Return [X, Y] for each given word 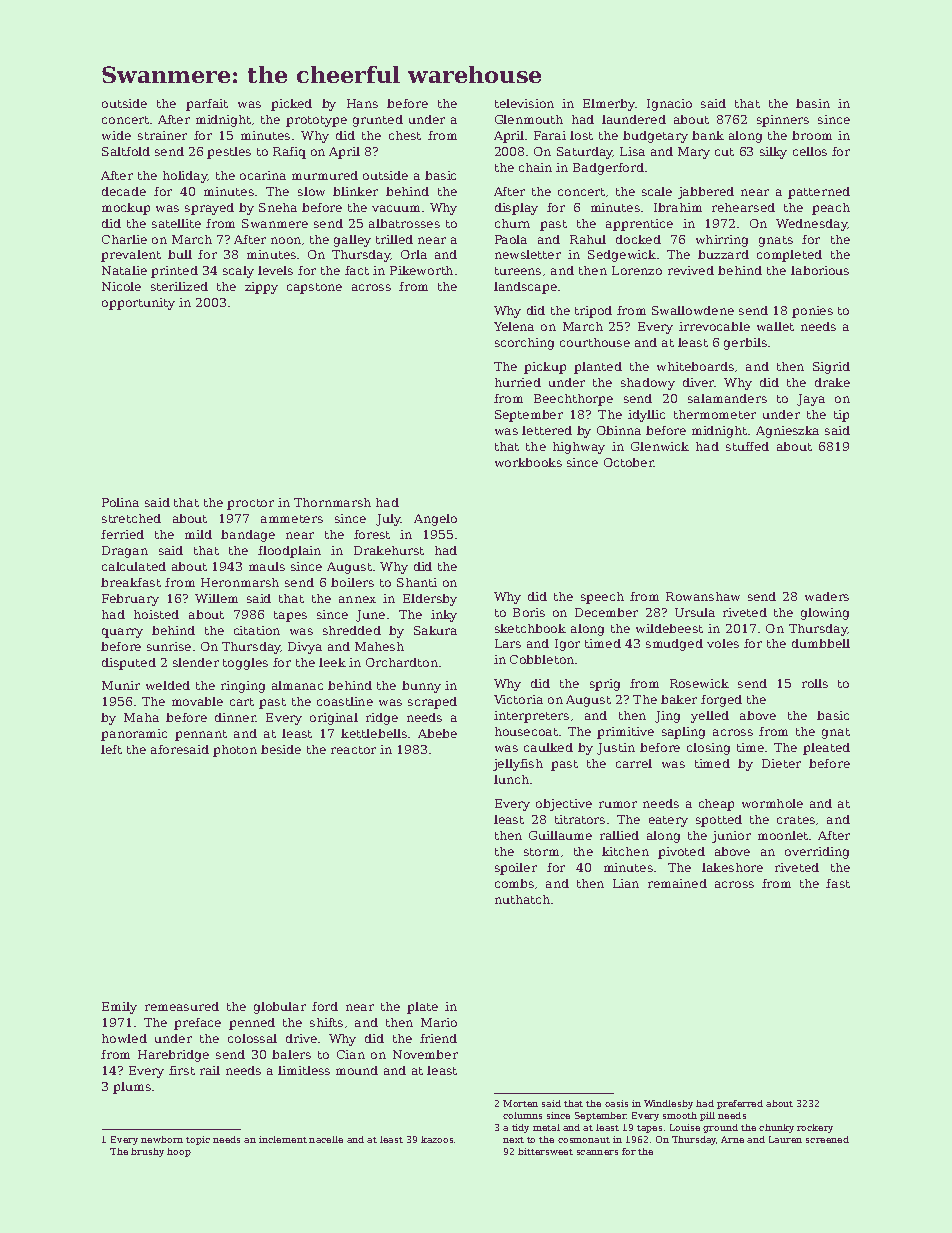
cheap [716, 805]
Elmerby [609, 105]
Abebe [437, 733]
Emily [119, 1008]
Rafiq [289, 153]
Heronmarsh [240, 582]
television [524, 103]
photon [235, 751]
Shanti [417, 582]
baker [679, 699]
